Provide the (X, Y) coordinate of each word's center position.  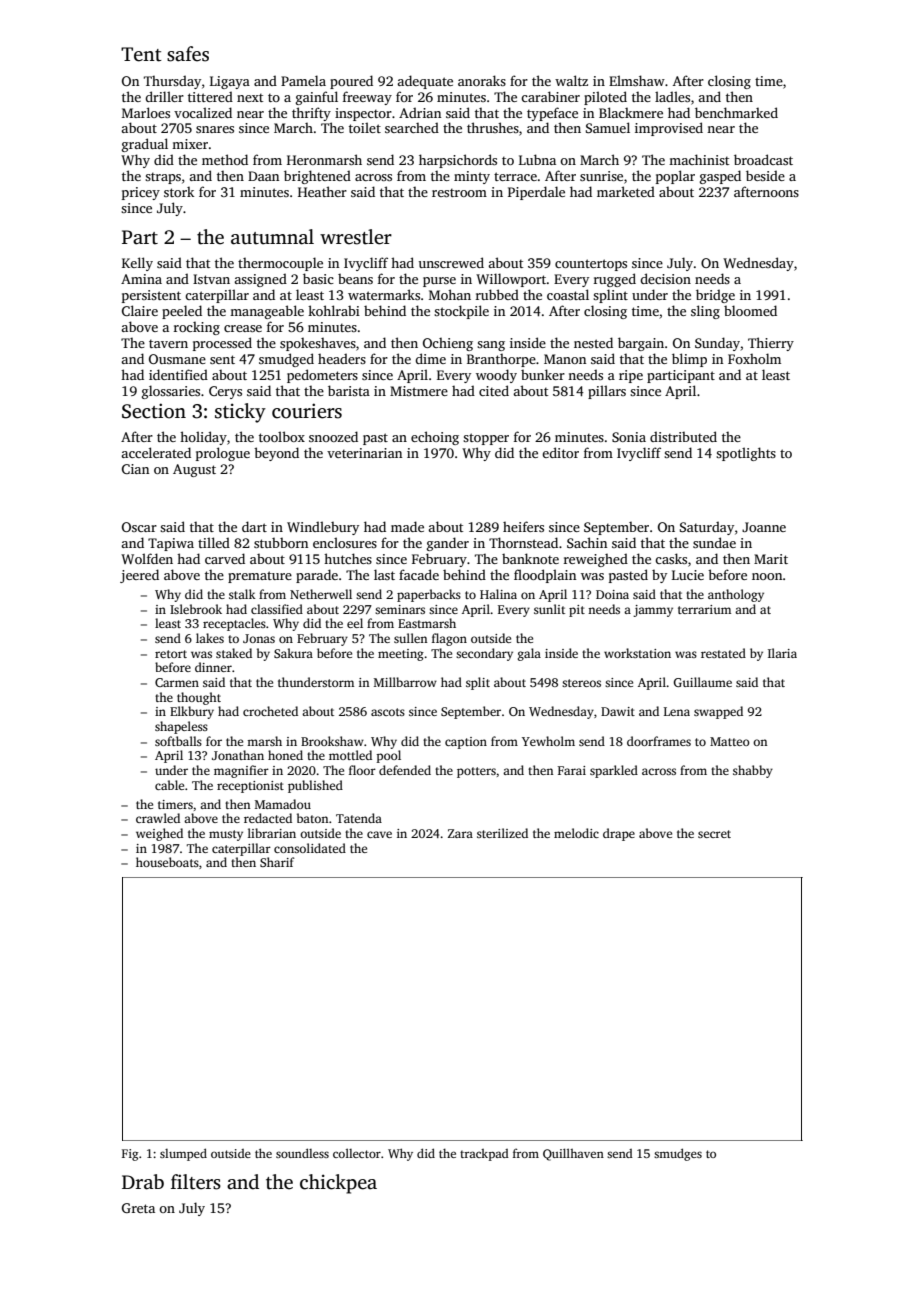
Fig (130, 1155)
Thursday (172, 82)
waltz (571, 80)
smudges (678, 1154)
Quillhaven (573, 1154)
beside (765, 175)
